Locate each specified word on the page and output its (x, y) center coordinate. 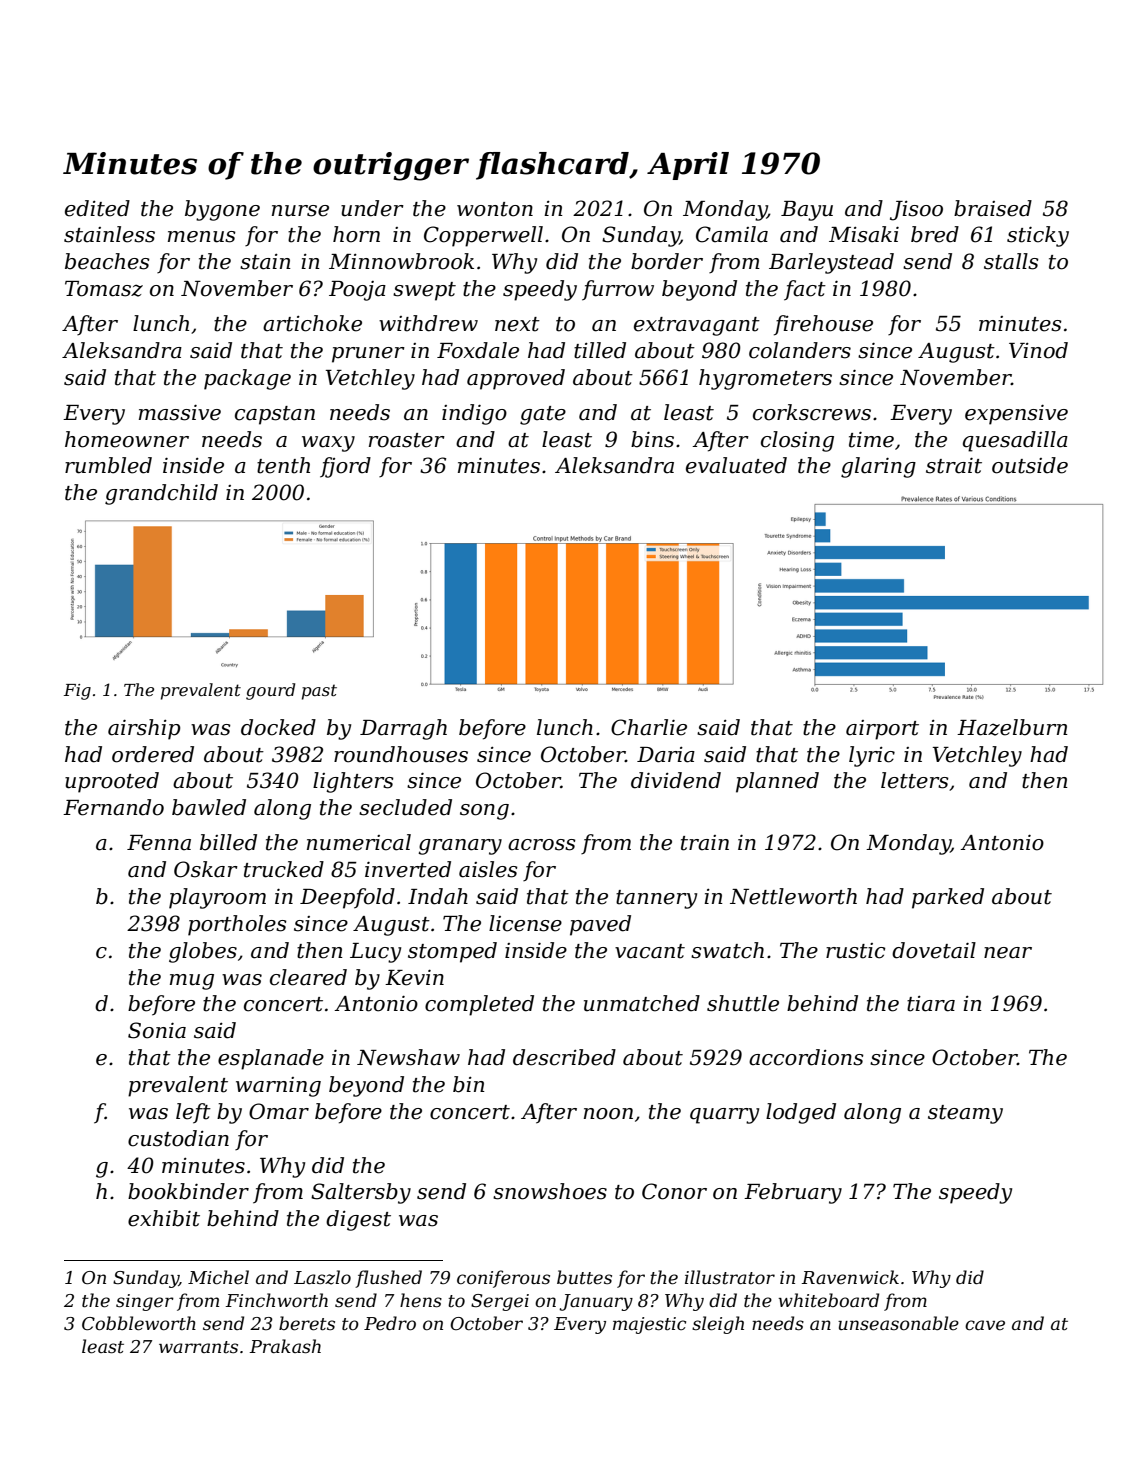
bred (935, 234)
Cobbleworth (139, 1323)
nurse (300, 211)
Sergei (500, 1302)
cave (985, 1325)
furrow (618, 290)
